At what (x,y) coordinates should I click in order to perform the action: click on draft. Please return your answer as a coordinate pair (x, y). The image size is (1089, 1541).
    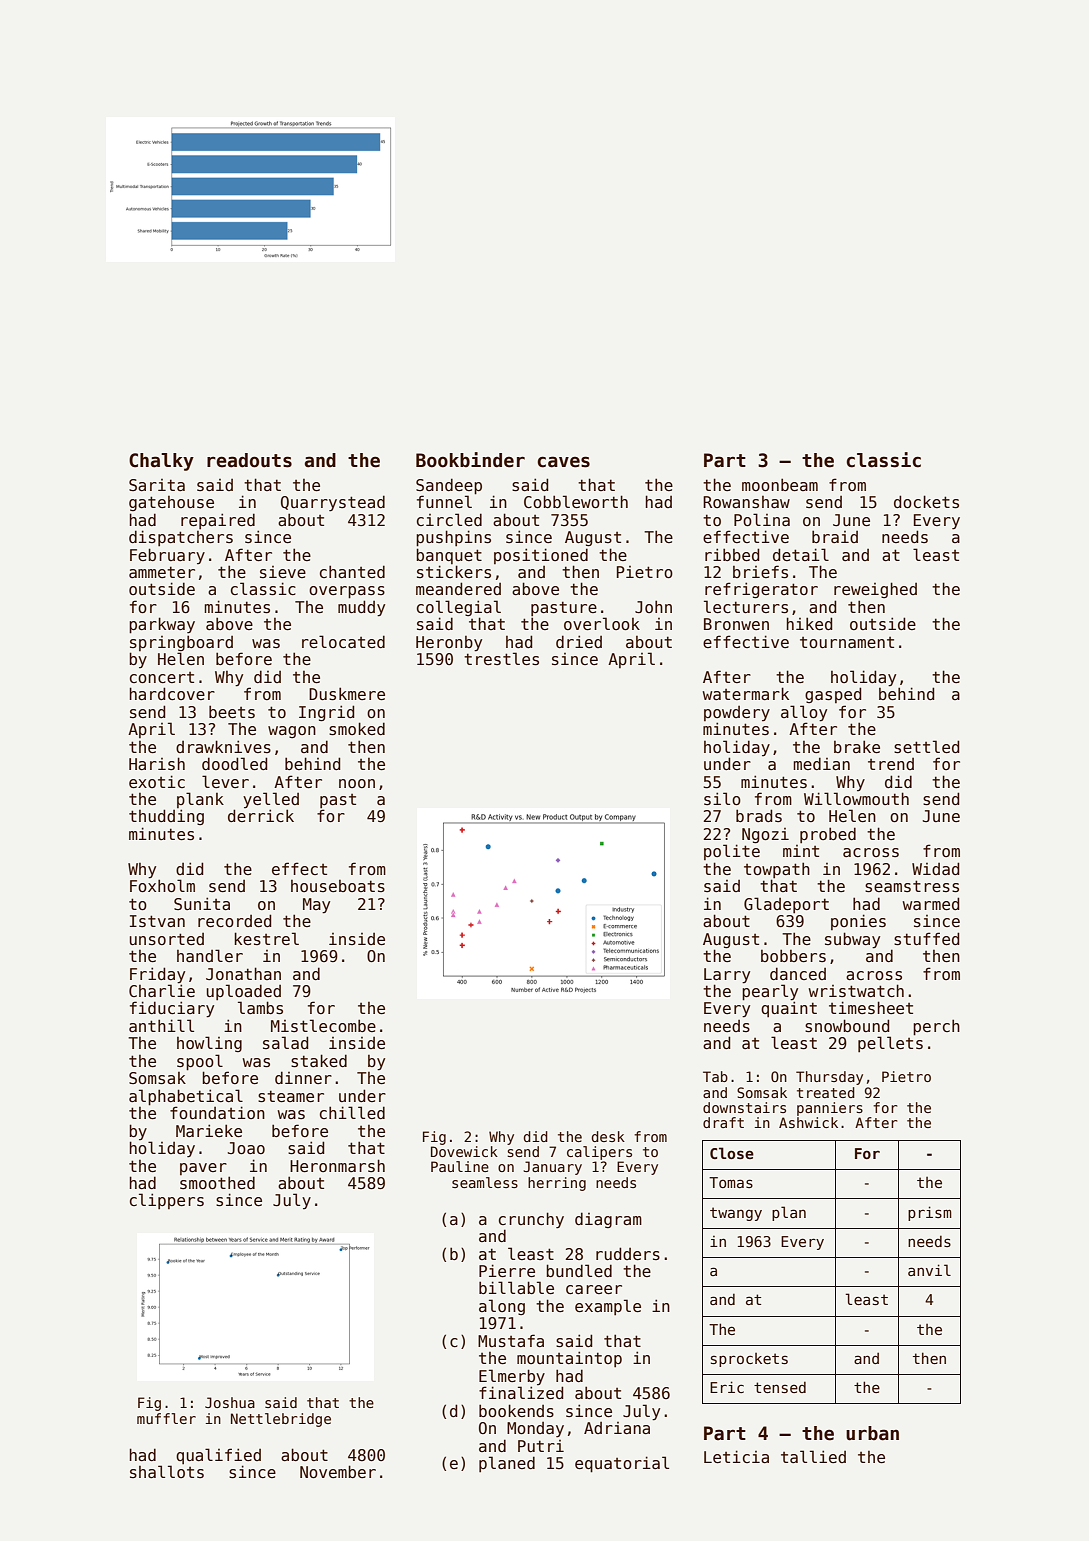
    Looking at the image, I should click on (723, 1122).
